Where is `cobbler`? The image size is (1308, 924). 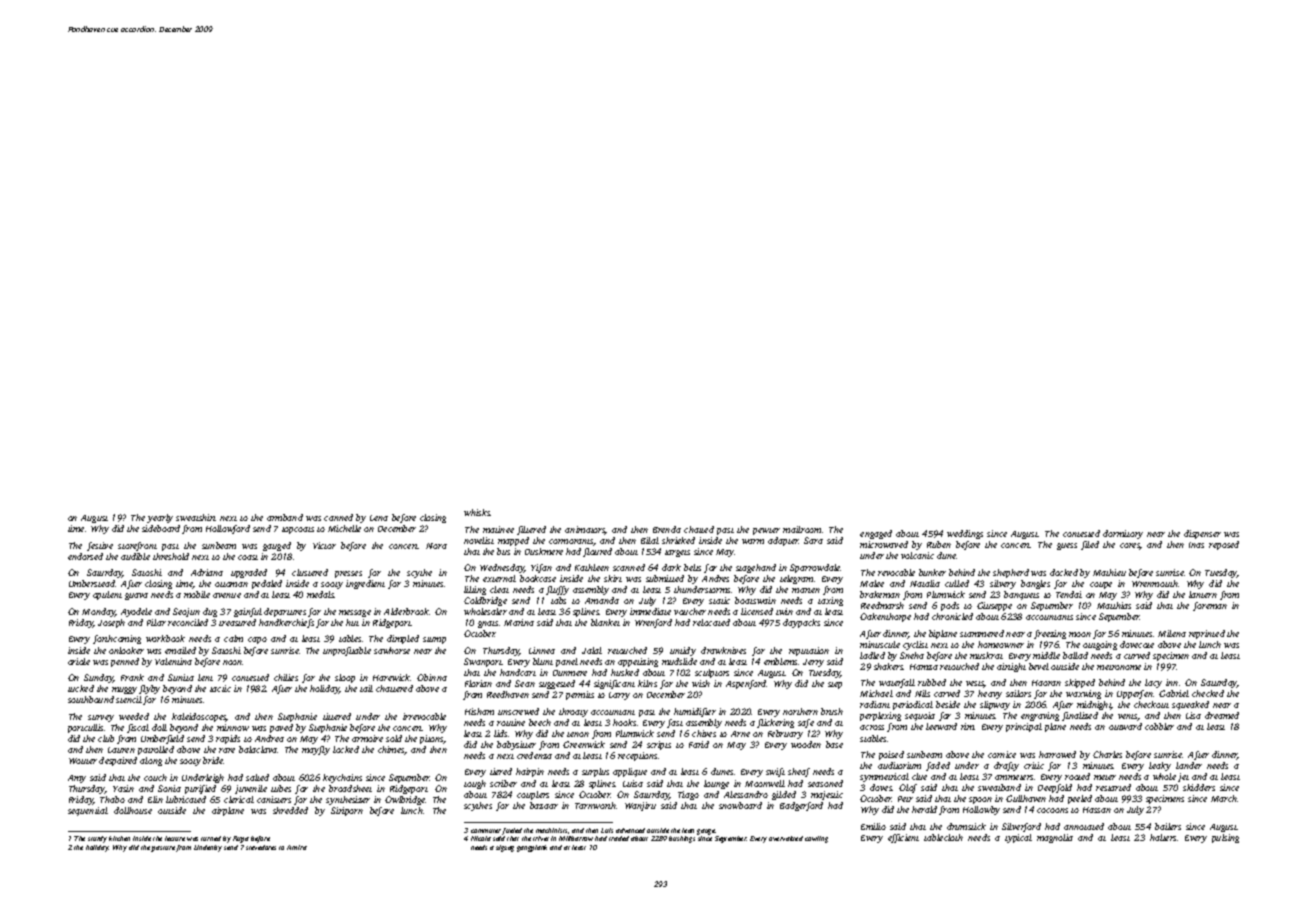 cobbler is located at coordinates (1159, 726).
